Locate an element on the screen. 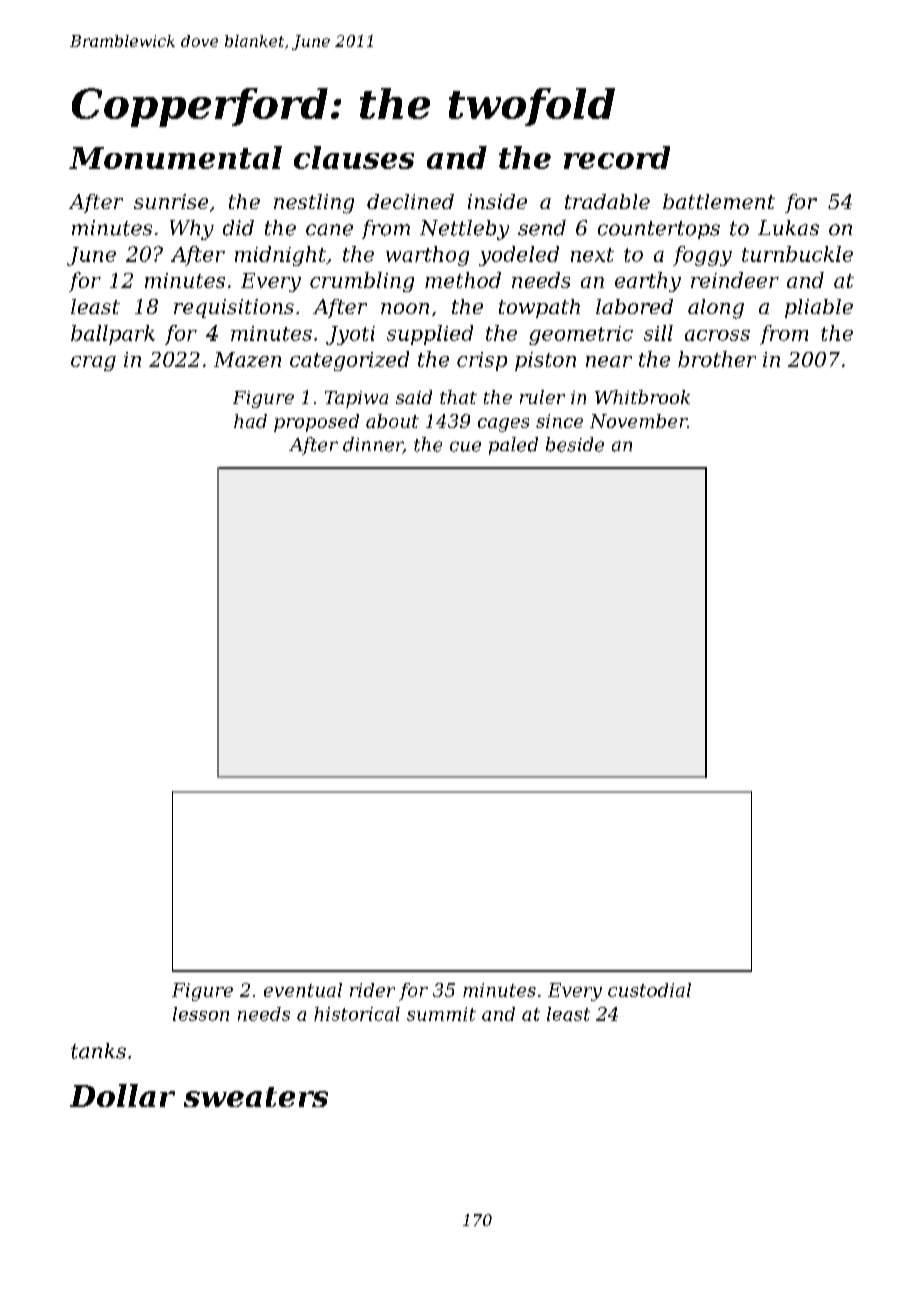 The height and width of the screenshot is (1311, 924). dinner is located at coordinates (373, 445).
